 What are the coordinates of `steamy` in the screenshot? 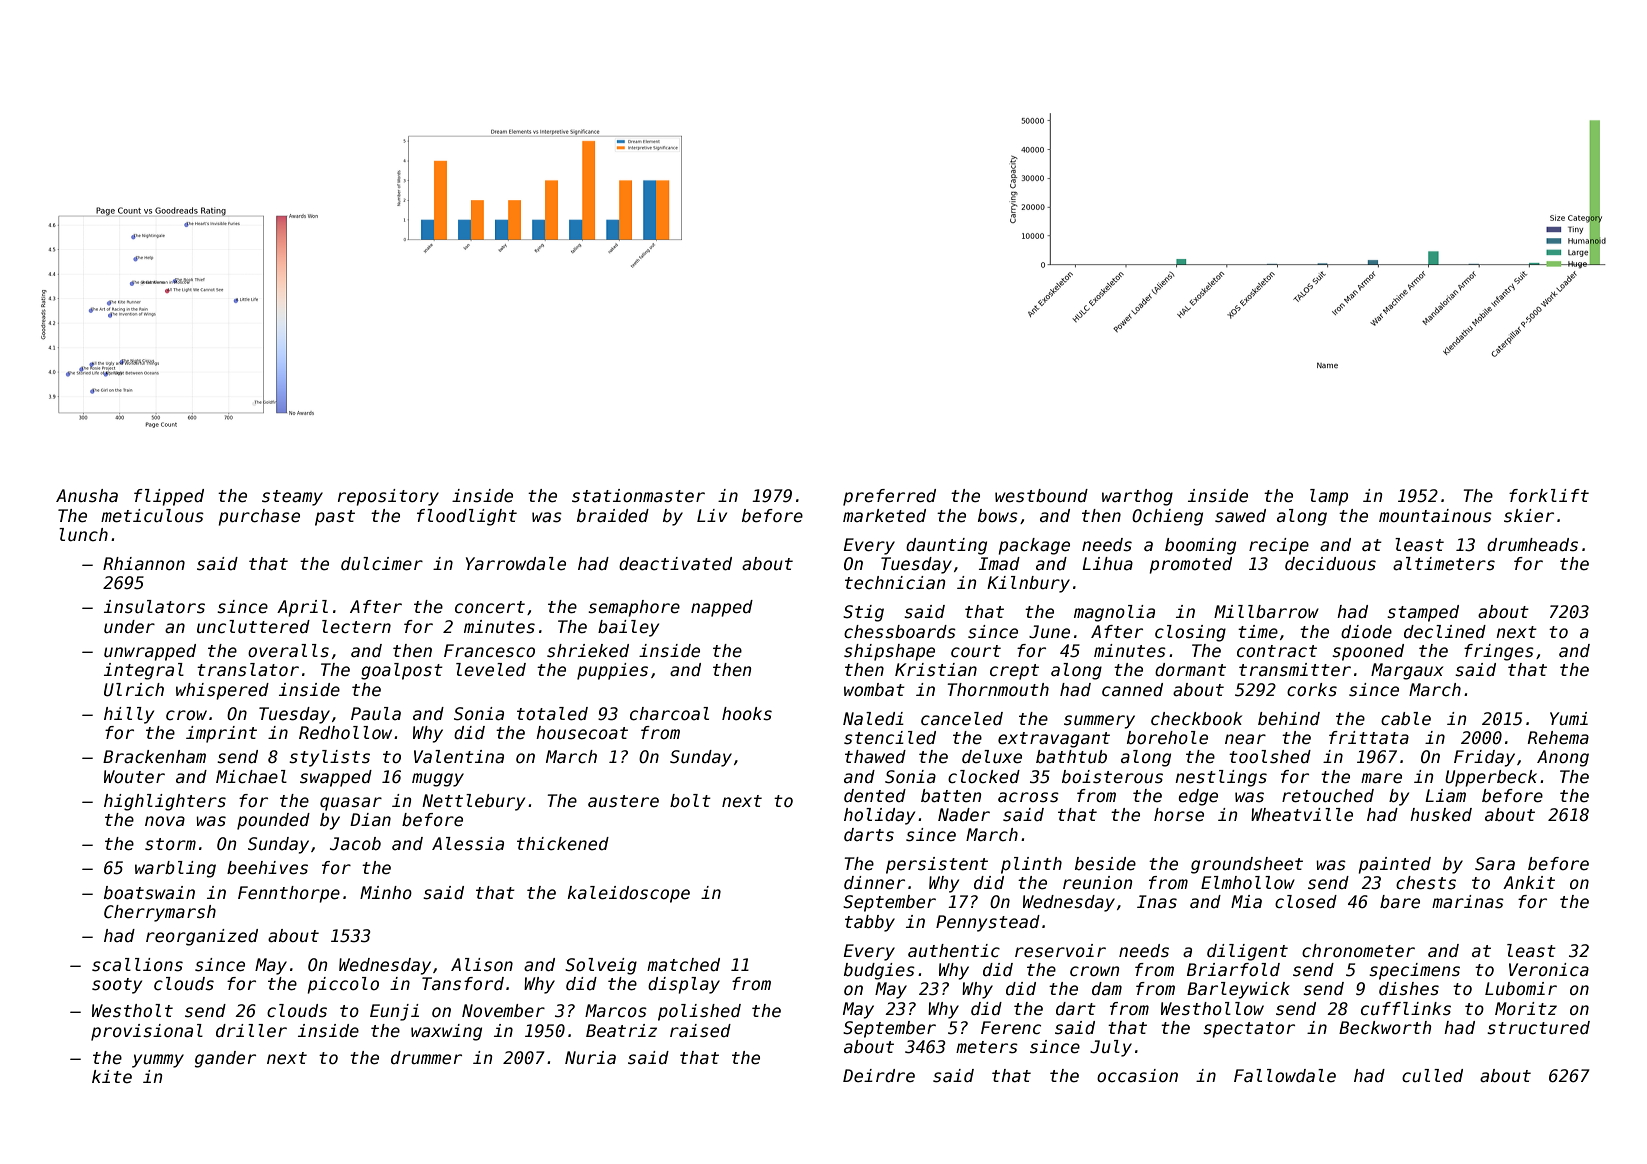 It's located at (292, 498).
